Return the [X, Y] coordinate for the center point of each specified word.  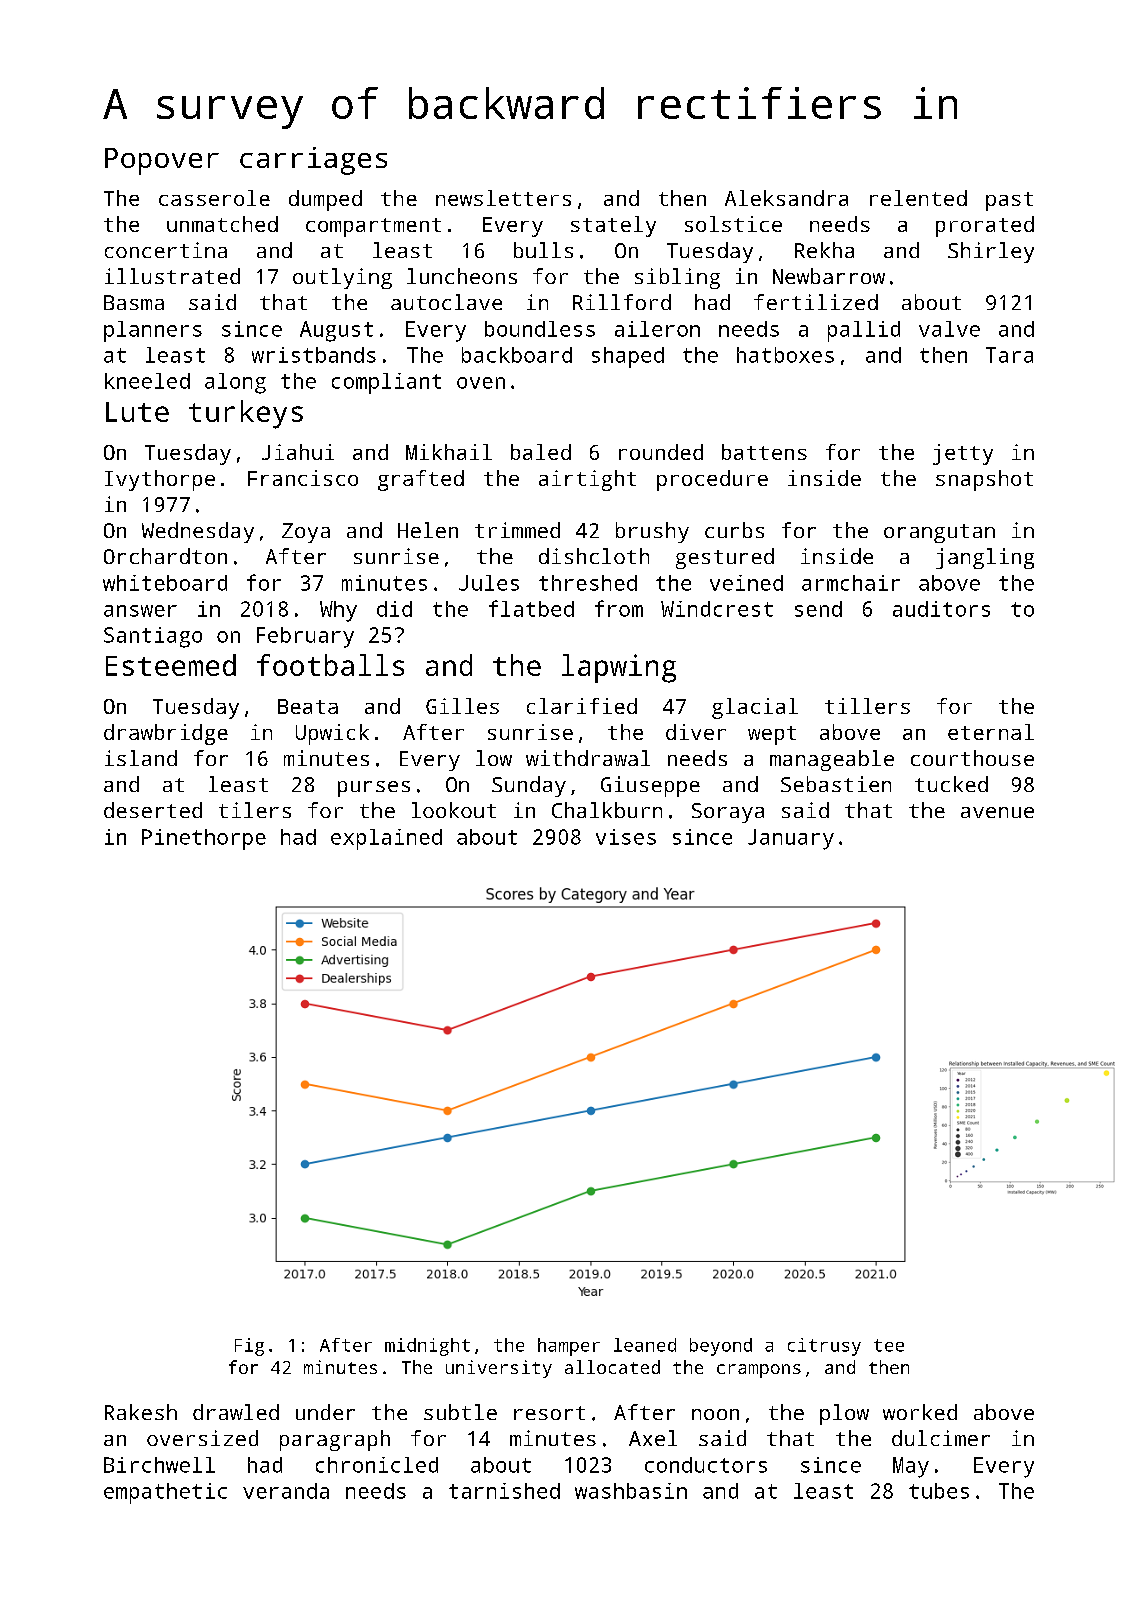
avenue [997, 812]
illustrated [172, 276]
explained [386, 839]
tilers [255, 810]
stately [613, 226]
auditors [941, 609]
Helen [428, 530]
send [818, 609]
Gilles [462, 706]
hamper [569, 1347]
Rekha [824, 250]
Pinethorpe [204, 839]
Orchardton [165, 556]
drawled [236, 1412]
